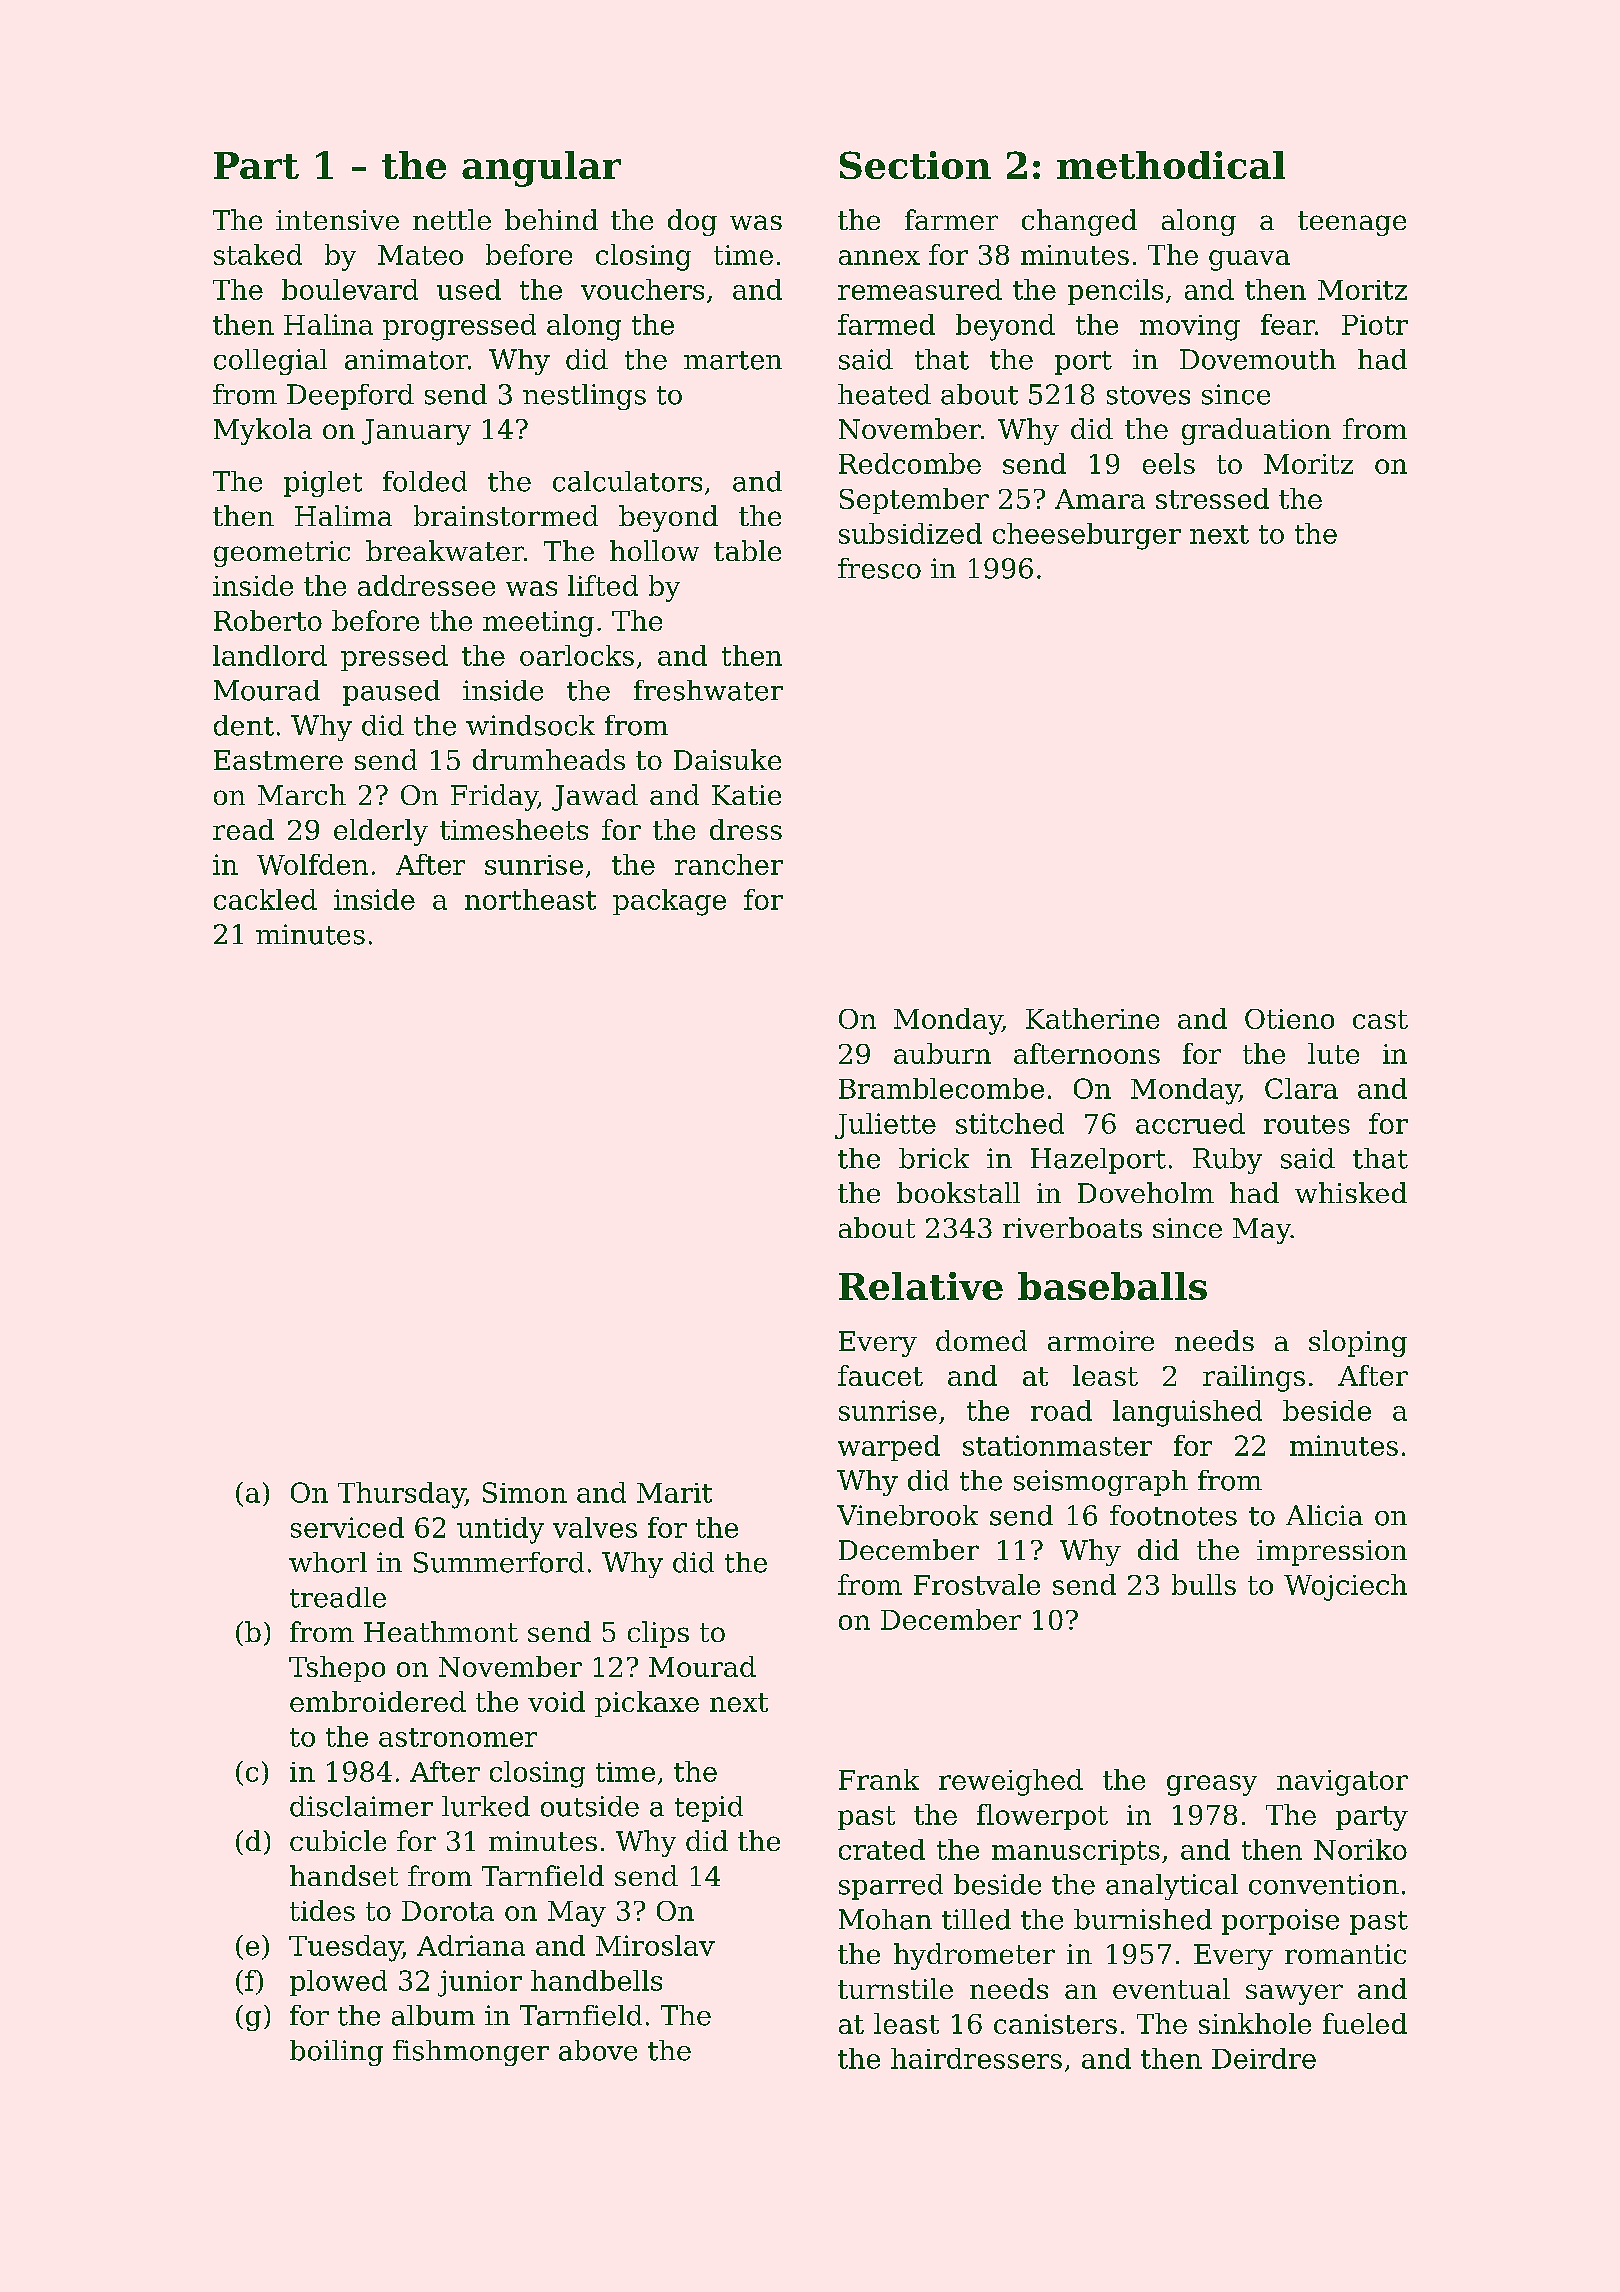 The image size is (1620, 2292). Describe the element at coordinates (328, 1562) in the document. I see `whorl` at that location.
